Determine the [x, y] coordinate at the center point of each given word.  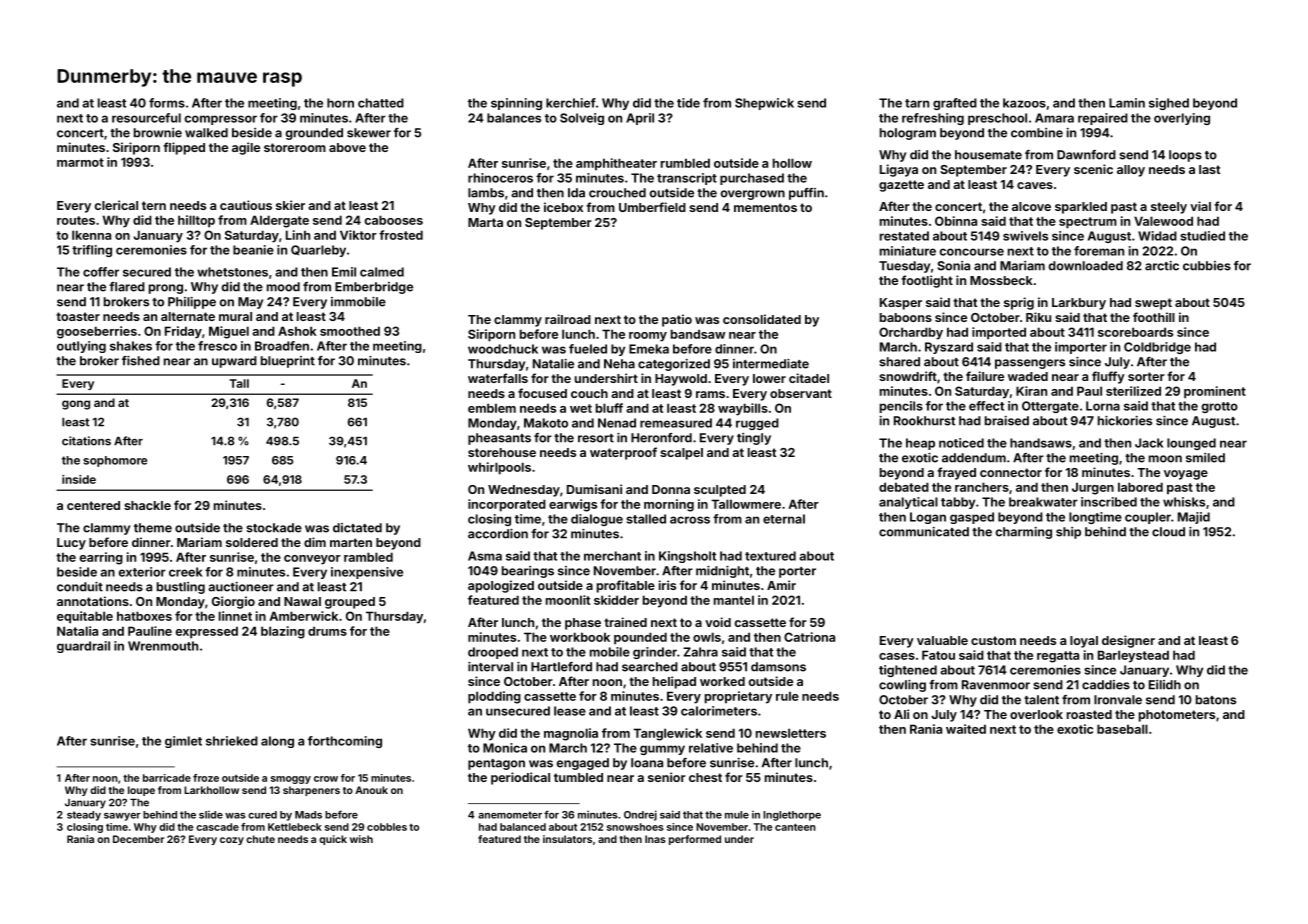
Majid [1194, 518]
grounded [314, 134]
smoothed [350, 331]
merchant [612, 556]
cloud [1168, 532]
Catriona [809, 637]
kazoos [1024, 103]
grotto [1220, 407]
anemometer [510, 815]
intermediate [771, 364]
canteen [795, 827]
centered [93, 505]
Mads [308, 815]
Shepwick [764, 104]
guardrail [83, 647]
